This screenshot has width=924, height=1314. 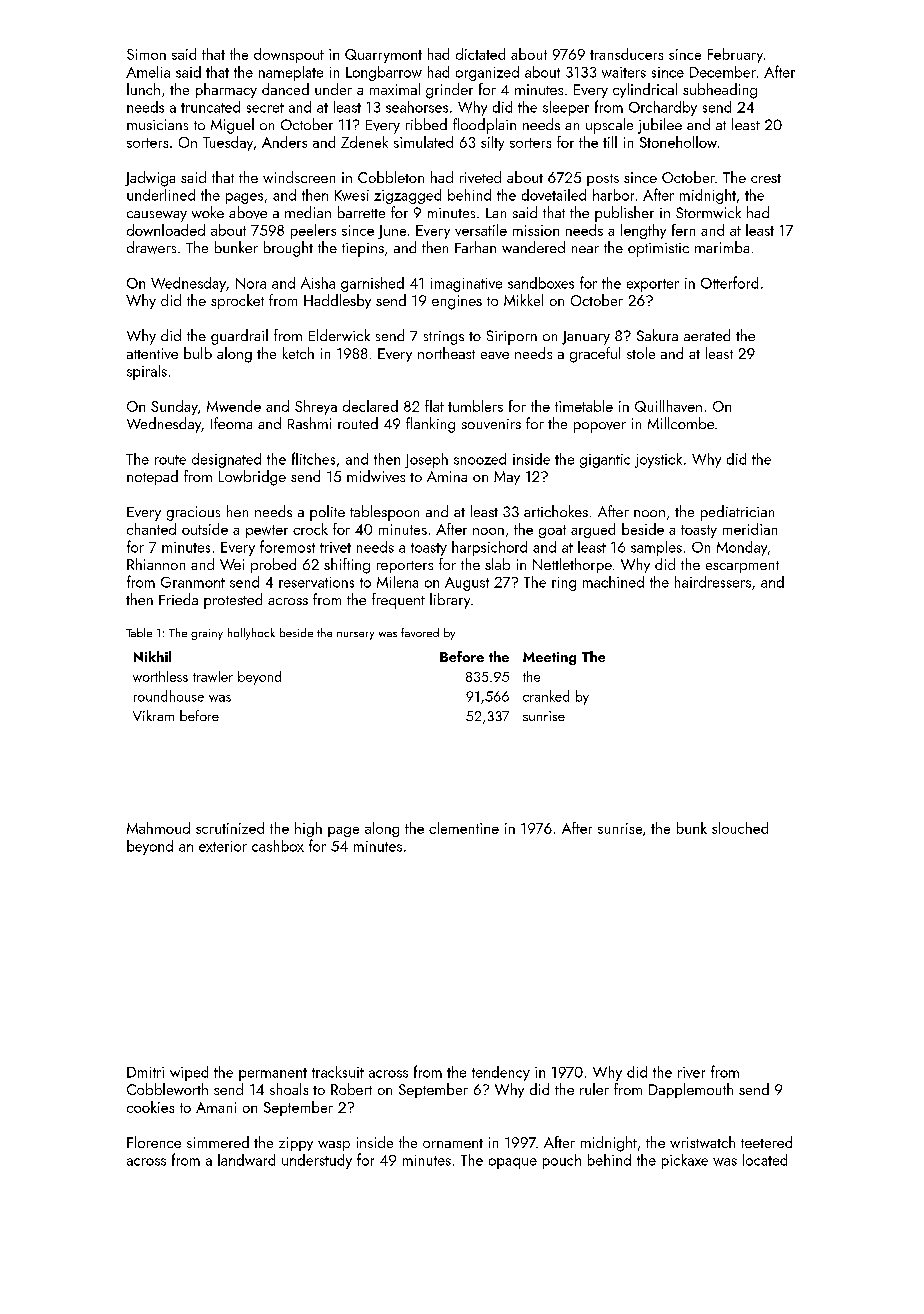 I want to click on cookies, so click(x=150, y=1107).
